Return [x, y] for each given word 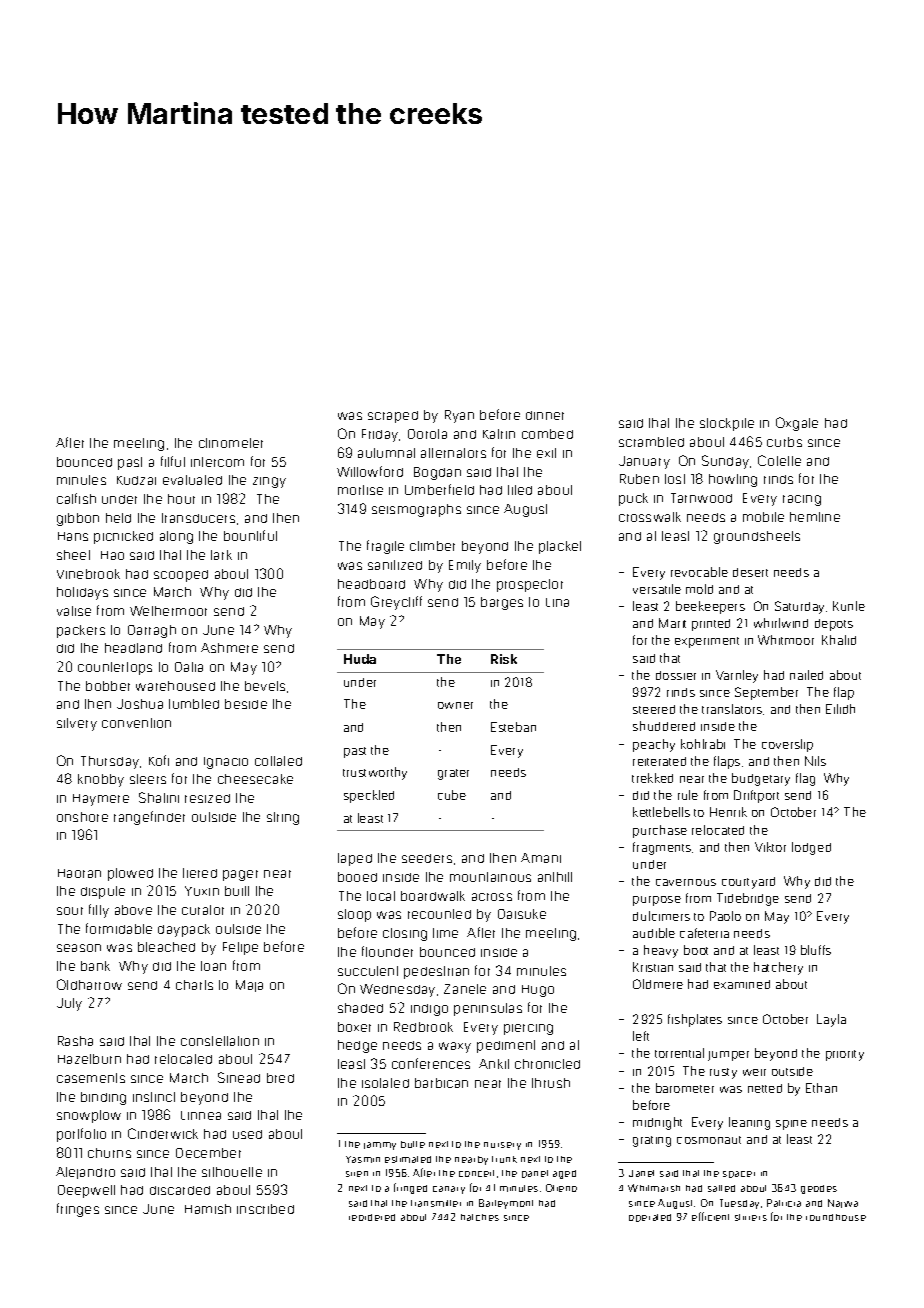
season [79, 948]
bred [280, 1078]
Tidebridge [748, 899]
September [766, 693]
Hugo [538, 991]
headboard [371, 584]
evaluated [192, 480]
